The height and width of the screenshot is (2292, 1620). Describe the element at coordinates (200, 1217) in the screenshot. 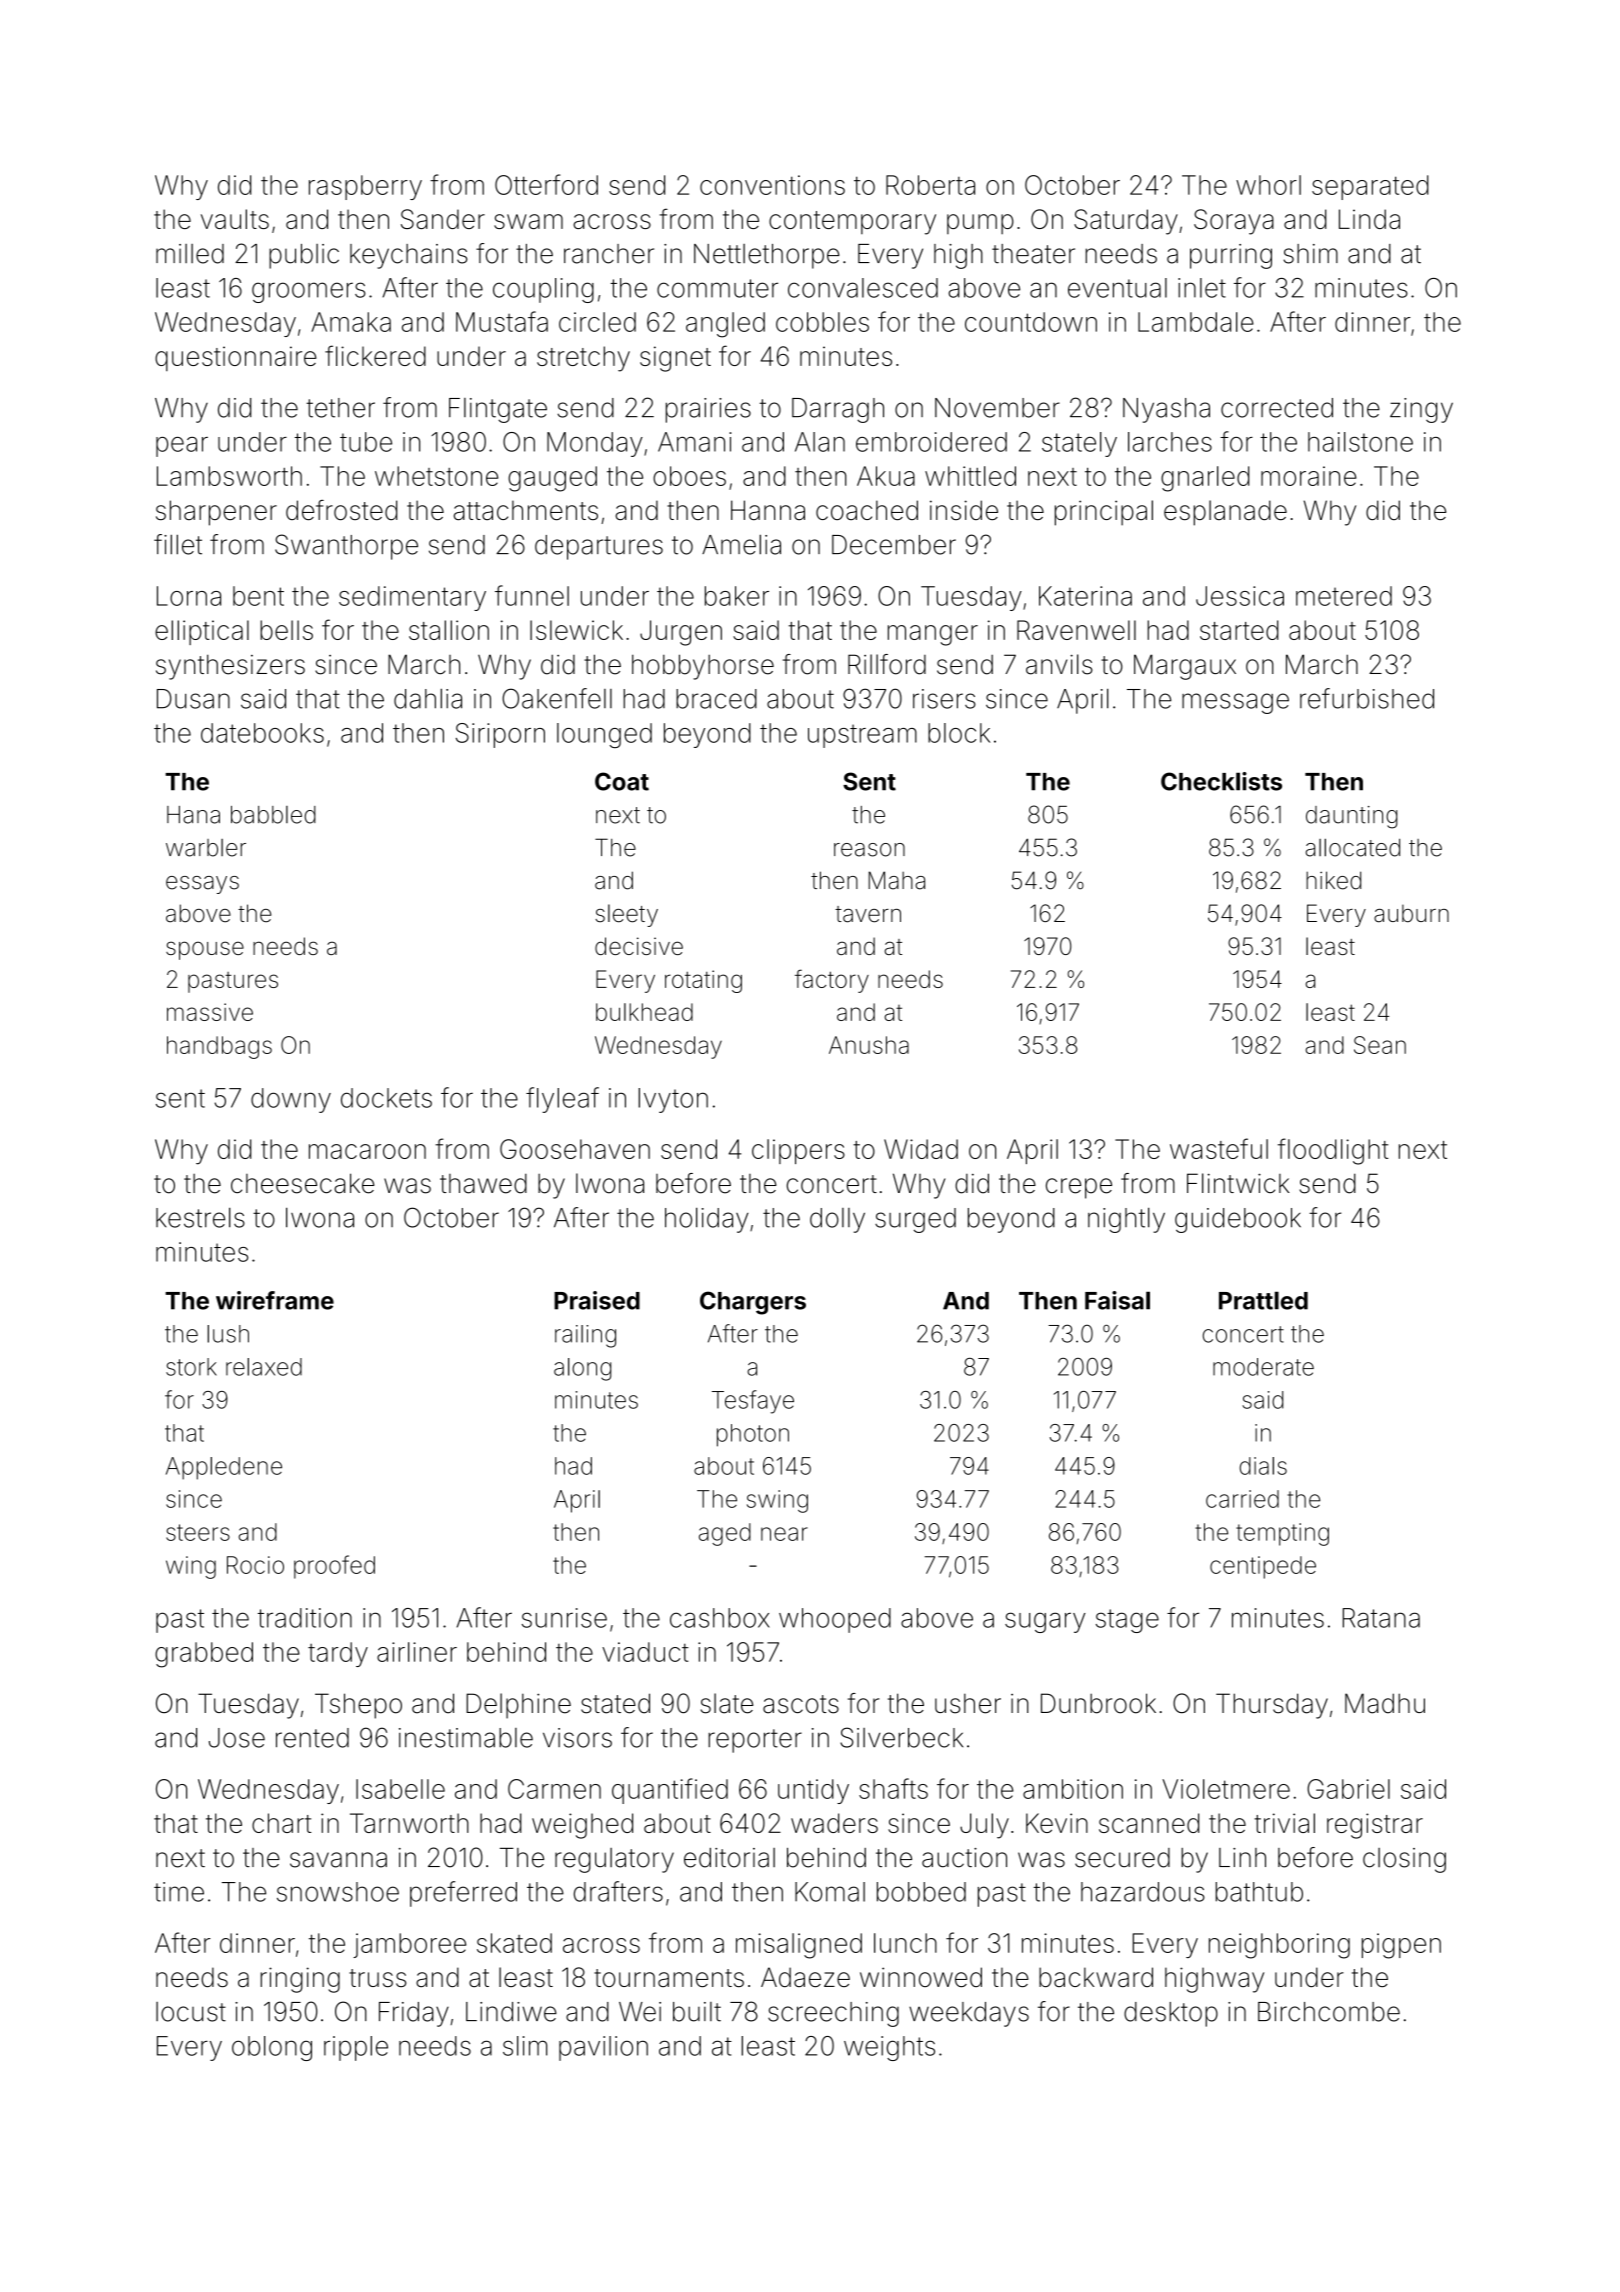

I see `kestrels` at that location.
